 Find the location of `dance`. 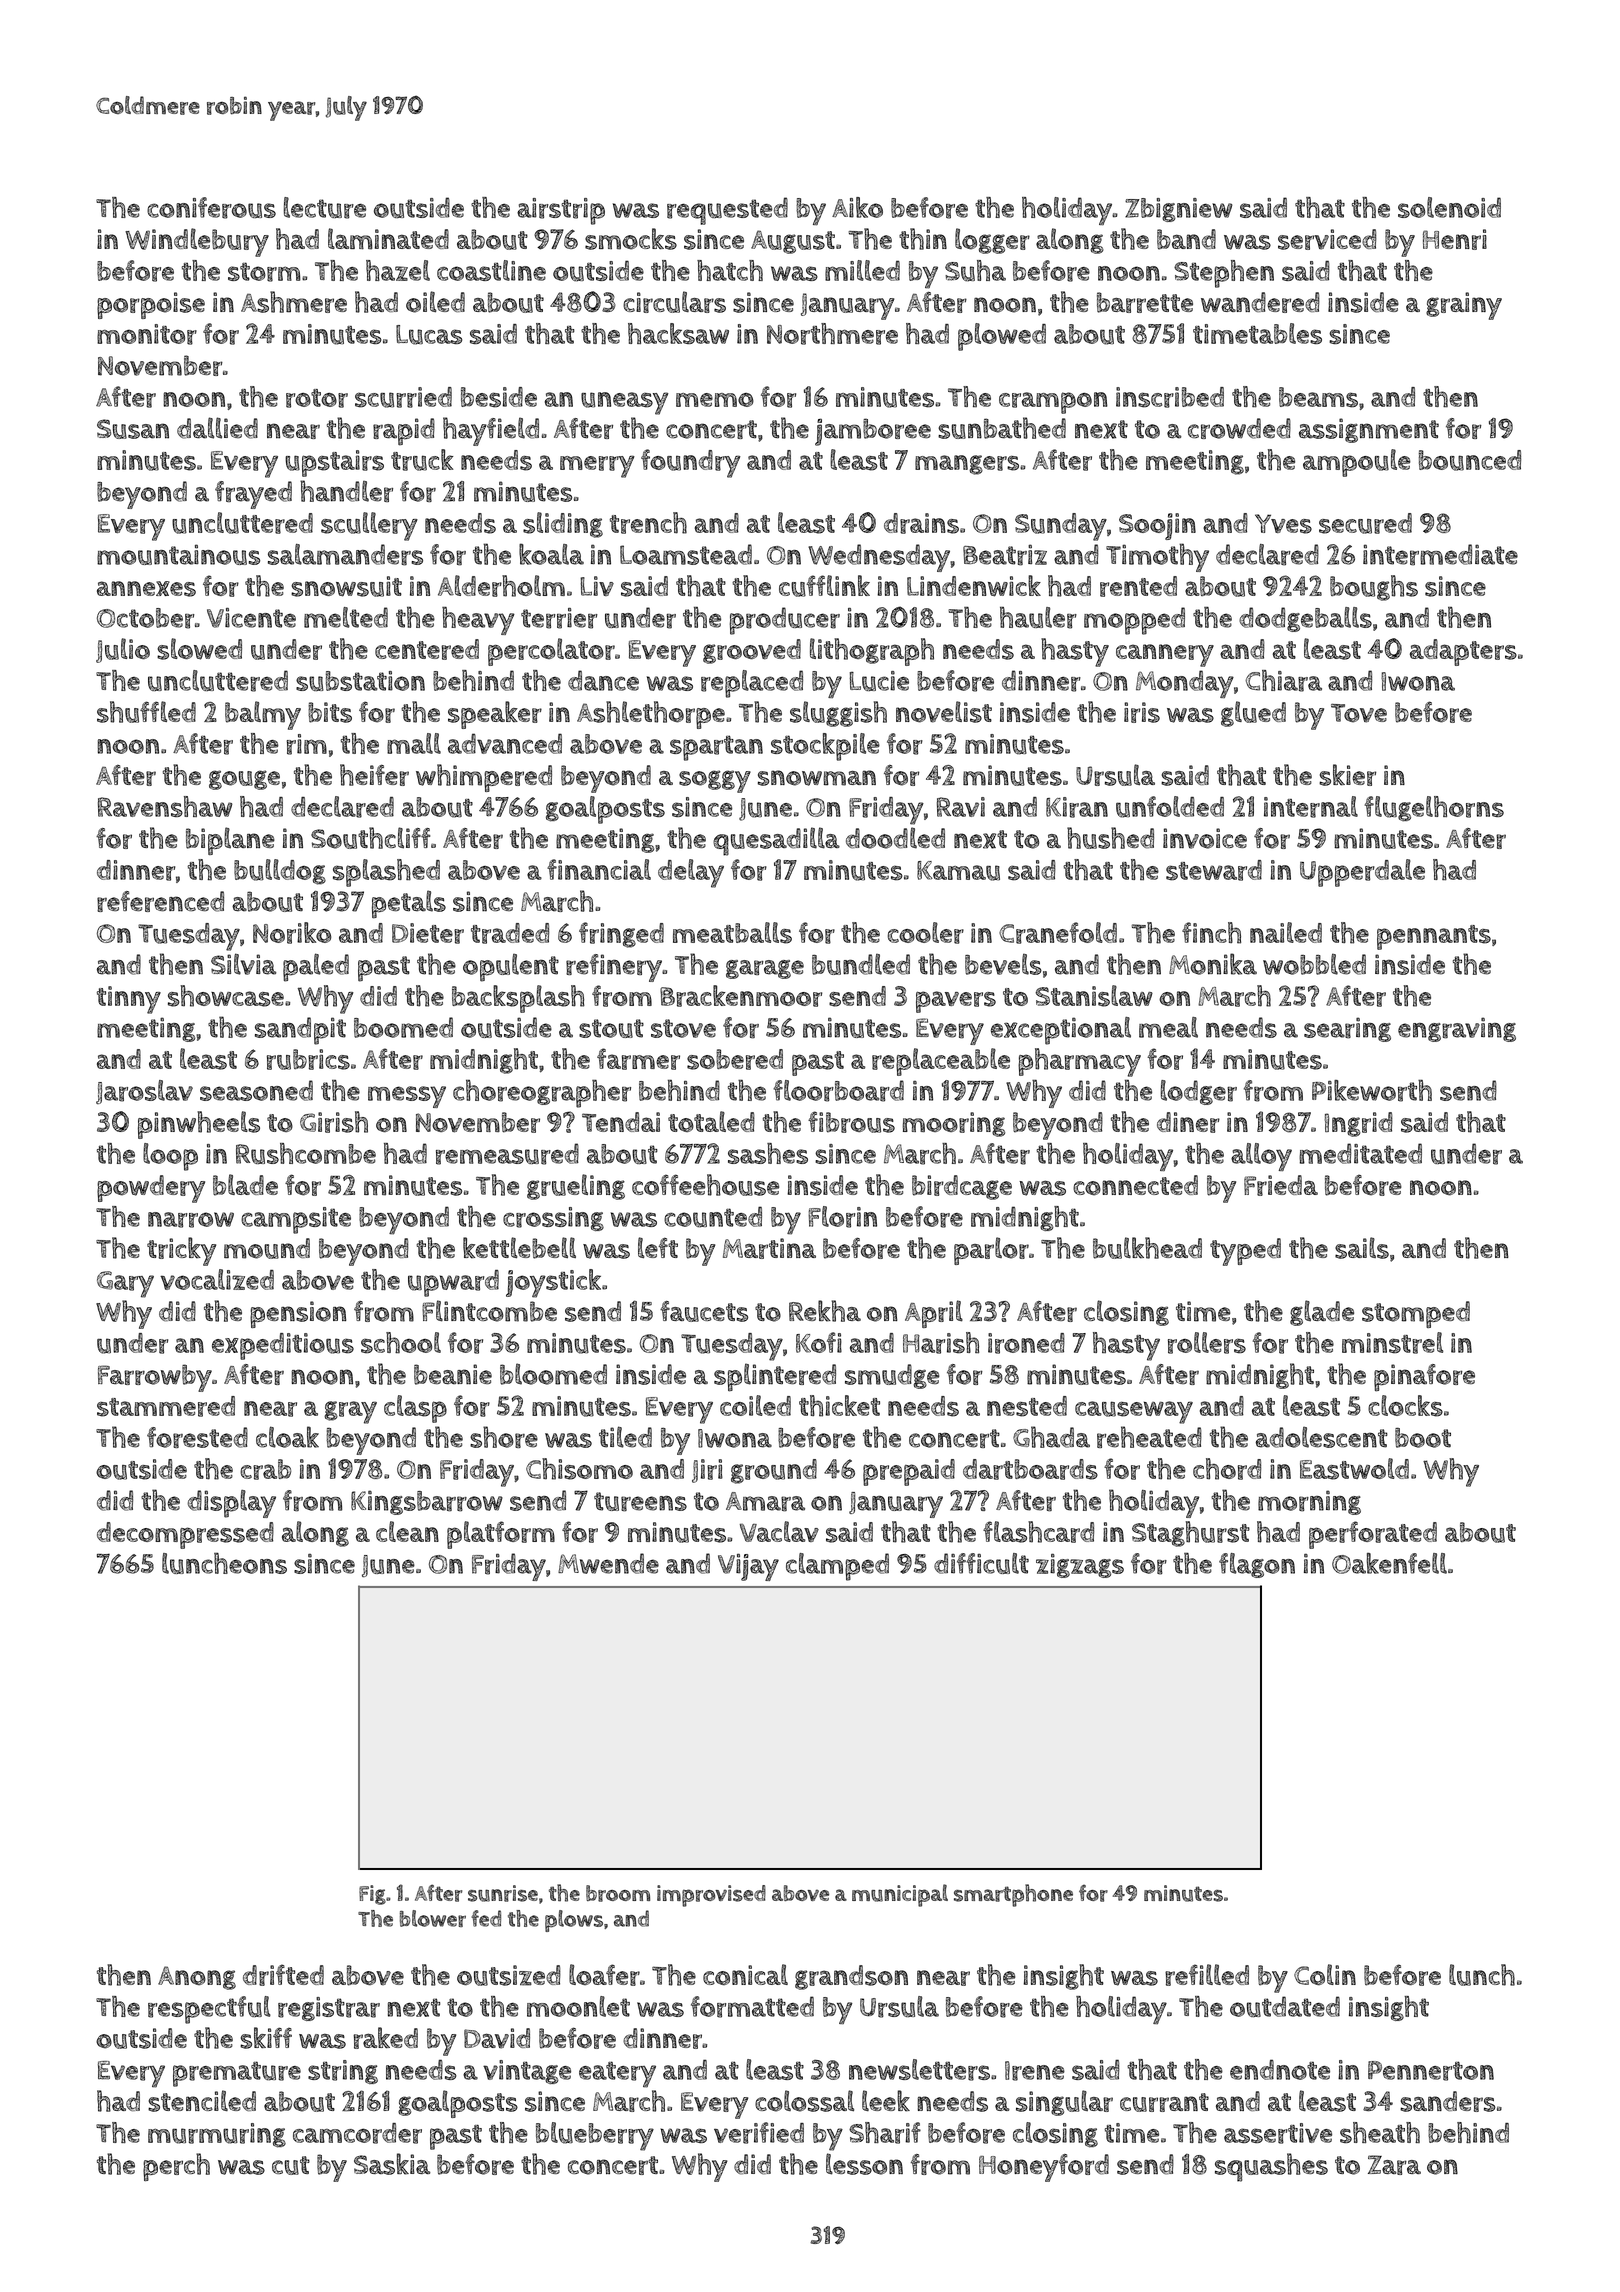

dance is located at coordinates (603, 680).
